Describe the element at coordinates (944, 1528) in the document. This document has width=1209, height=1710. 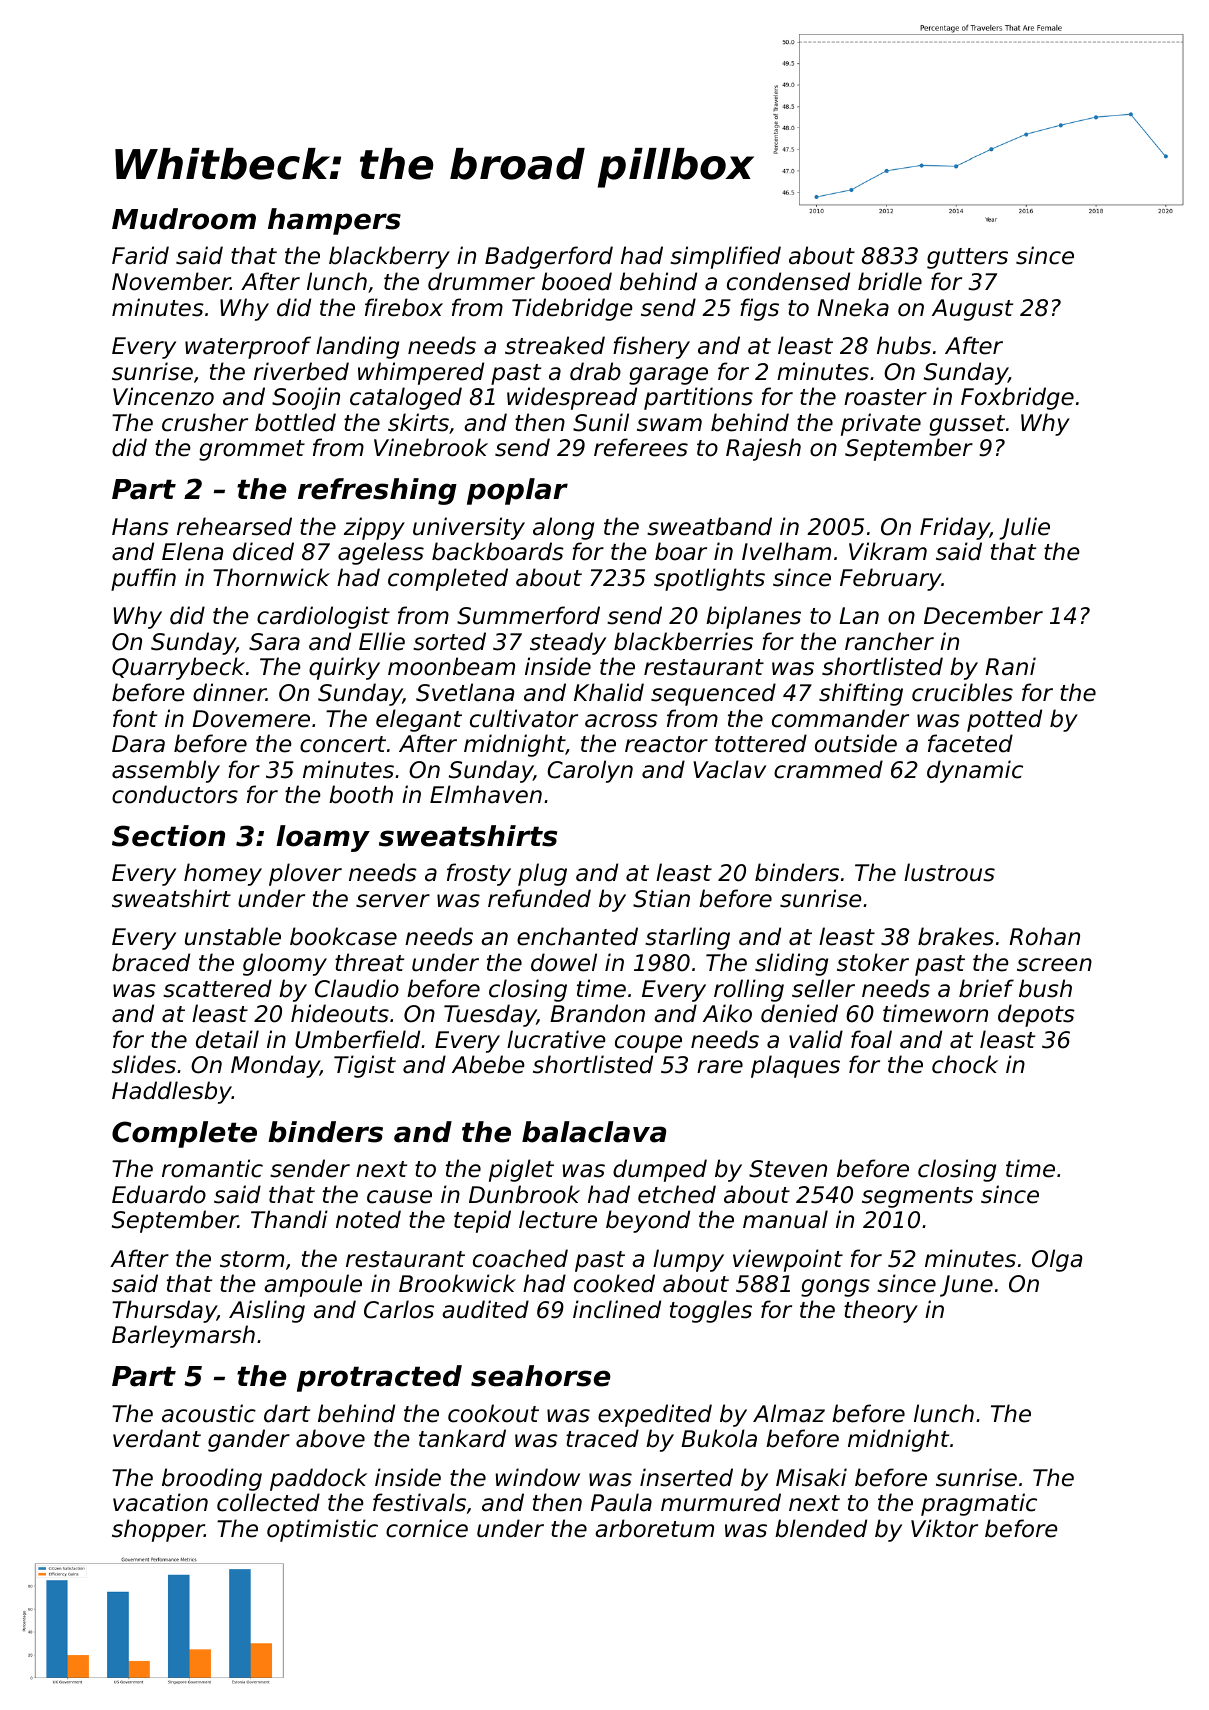
I see `Viktor` at that location.
